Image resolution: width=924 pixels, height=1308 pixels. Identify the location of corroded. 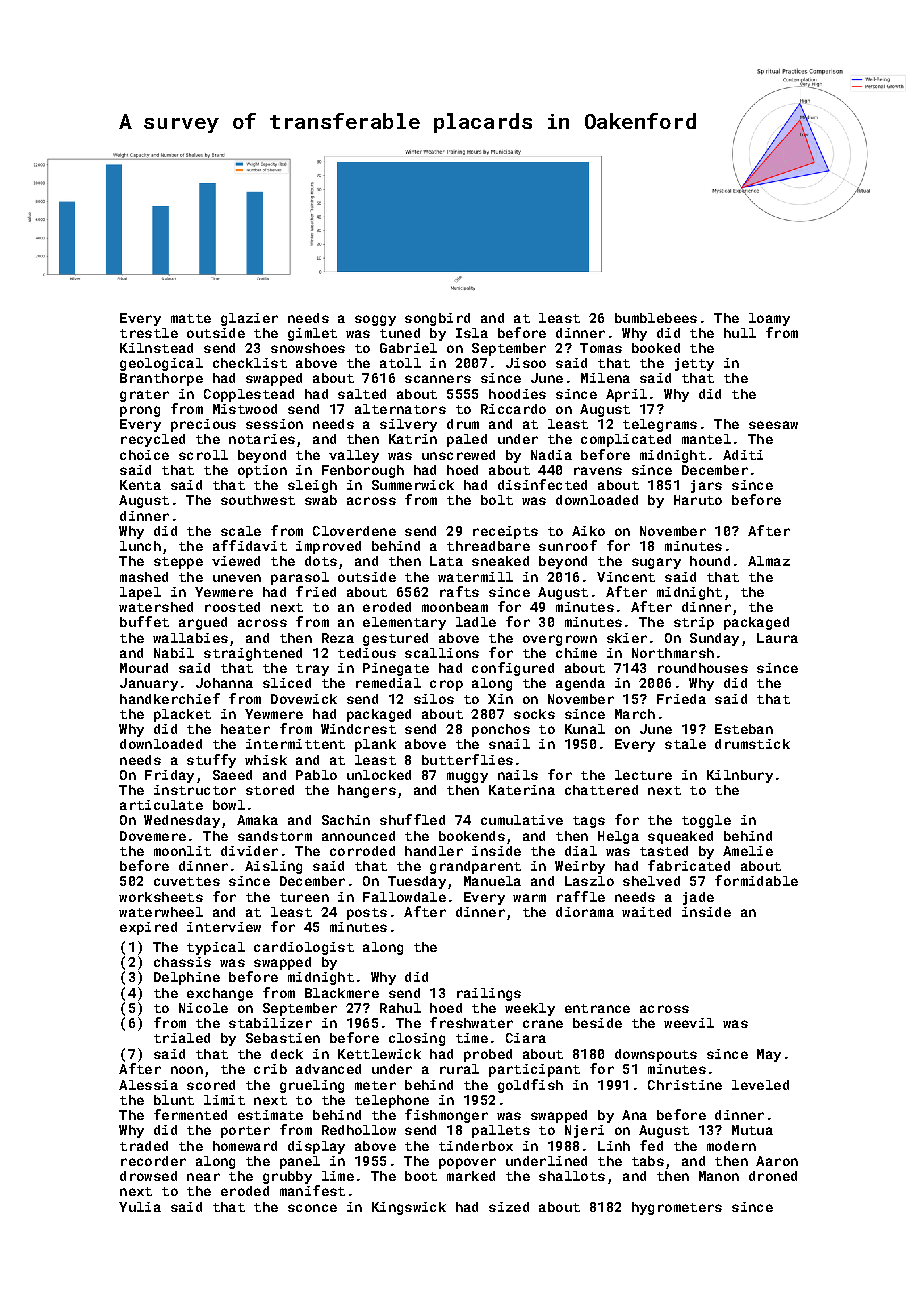
(362, 851).
